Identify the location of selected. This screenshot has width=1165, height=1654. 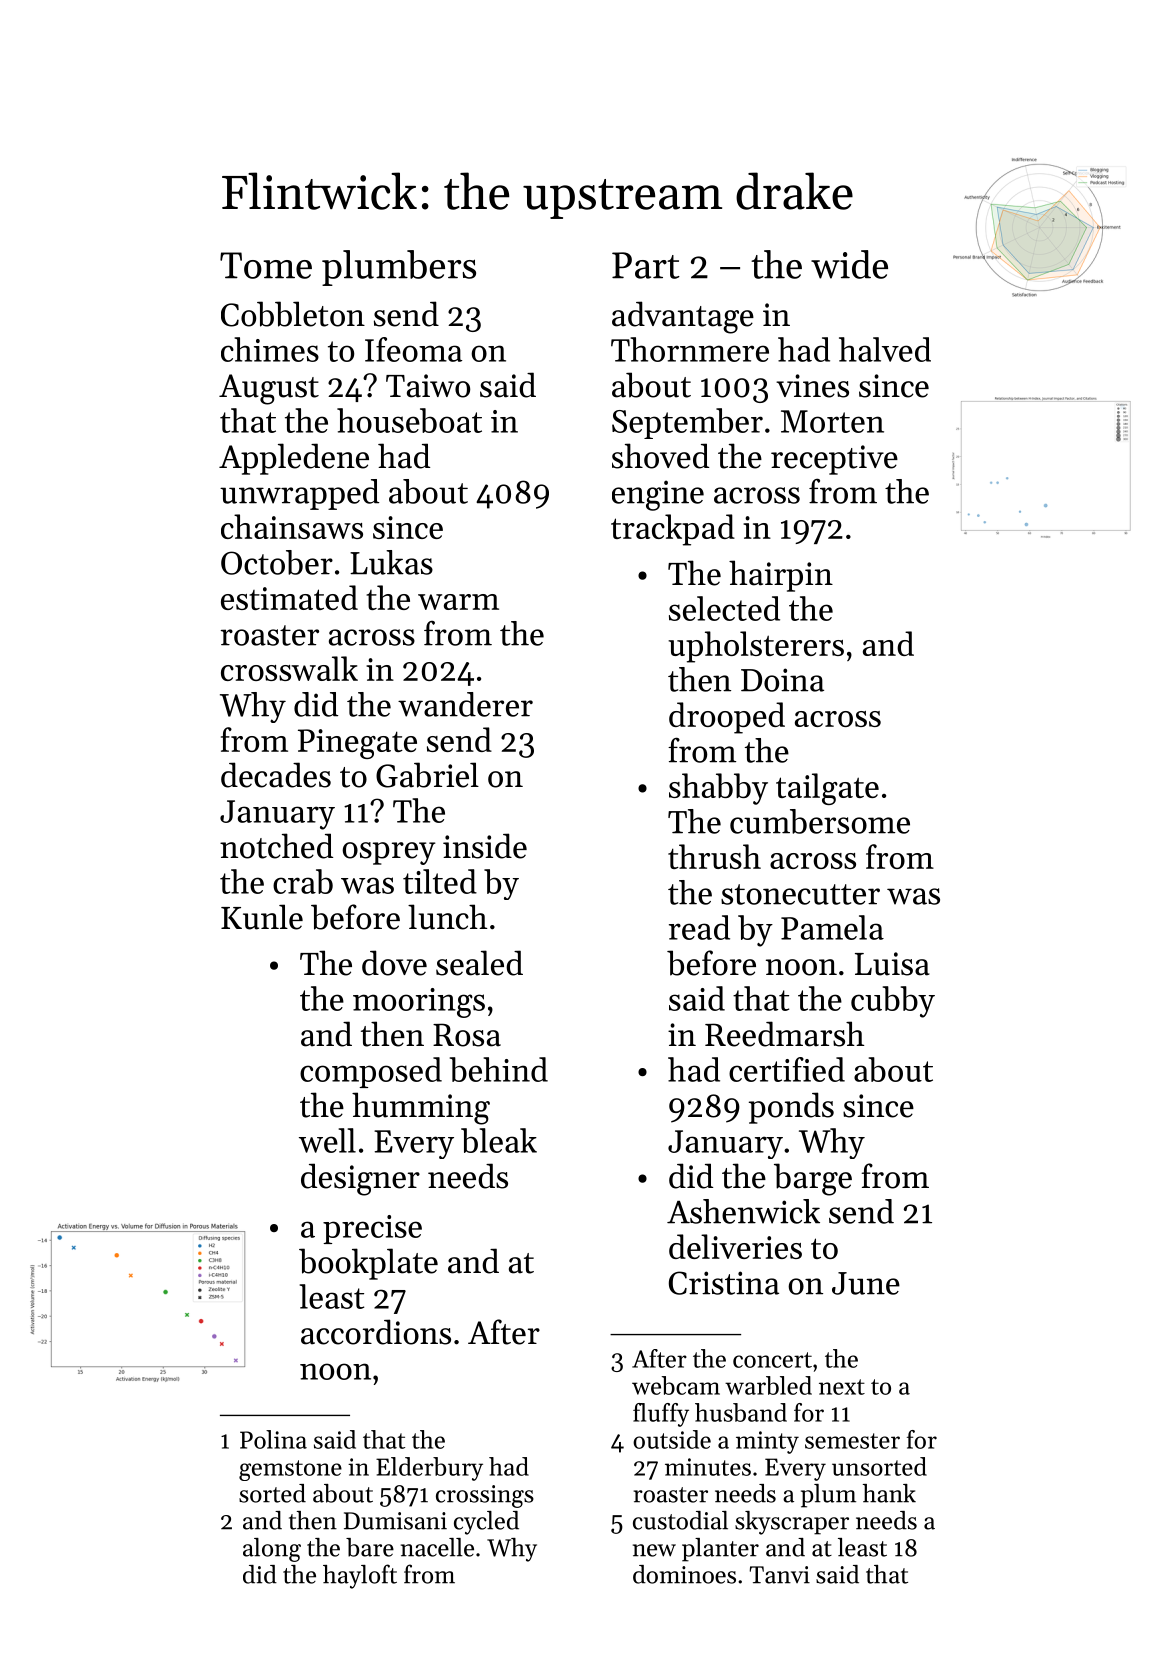
(724, 608).
